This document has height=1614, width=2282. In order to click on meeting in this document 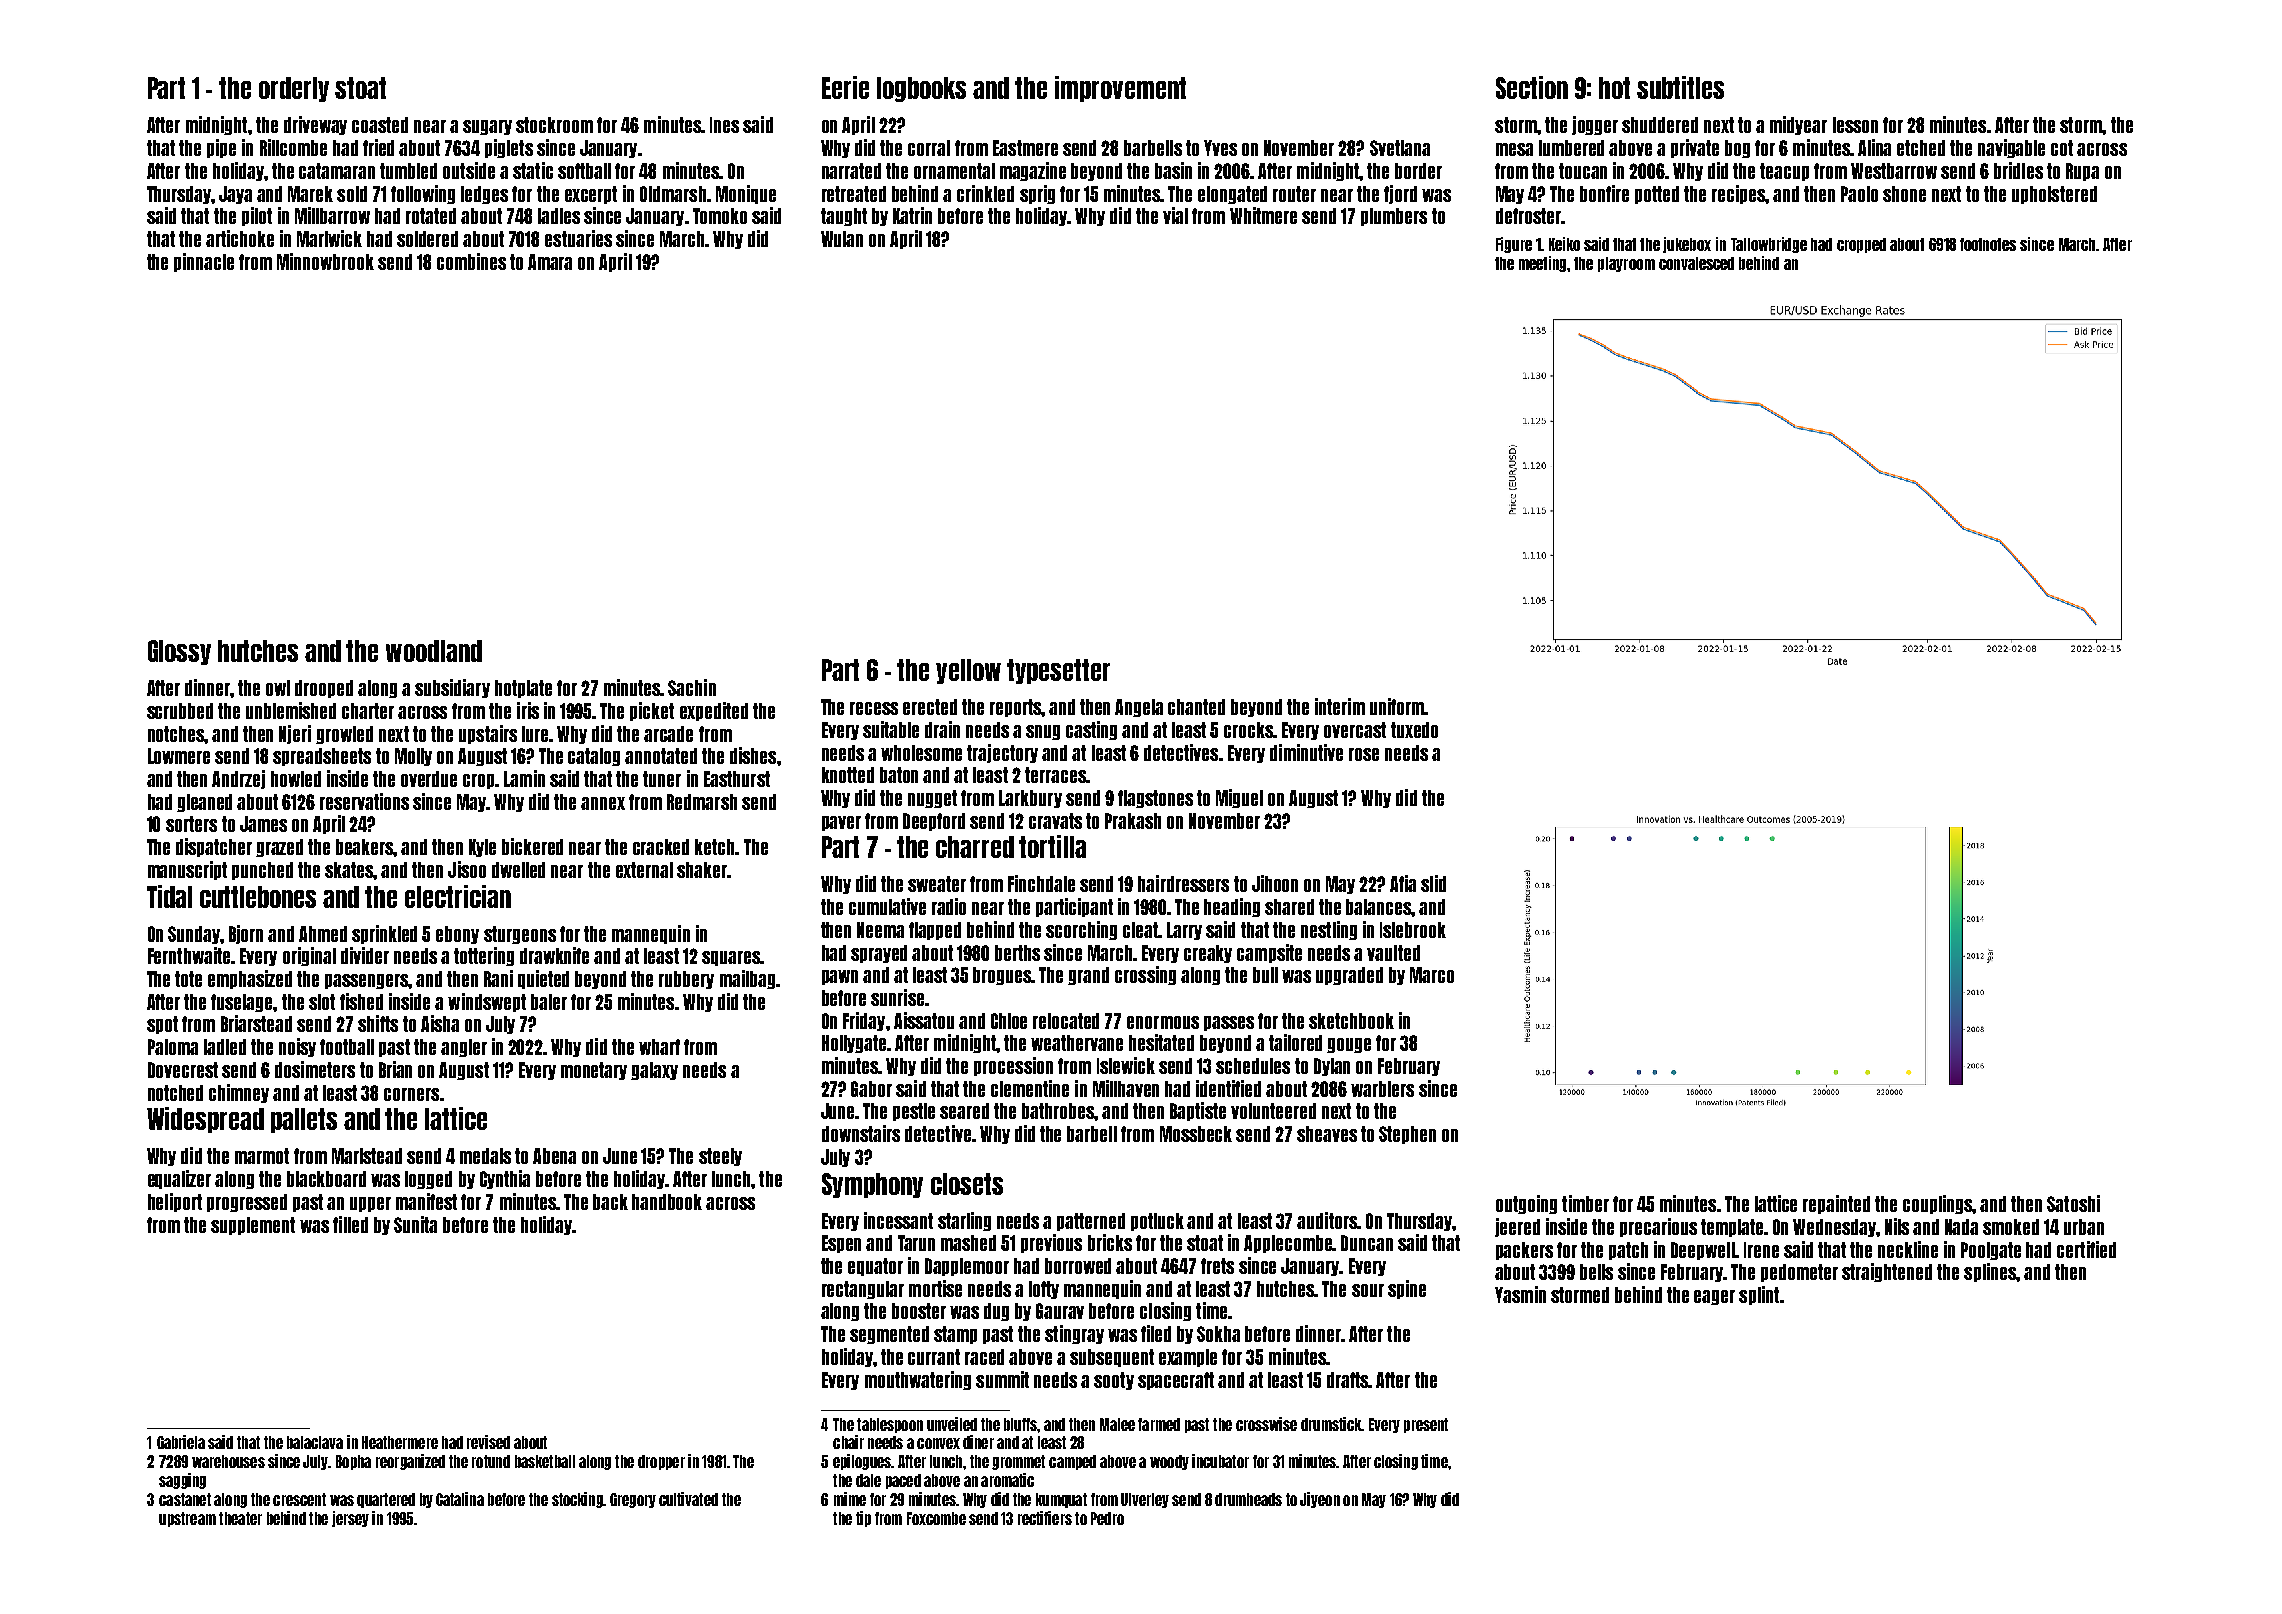, I will do `click(1543, 264)`.
